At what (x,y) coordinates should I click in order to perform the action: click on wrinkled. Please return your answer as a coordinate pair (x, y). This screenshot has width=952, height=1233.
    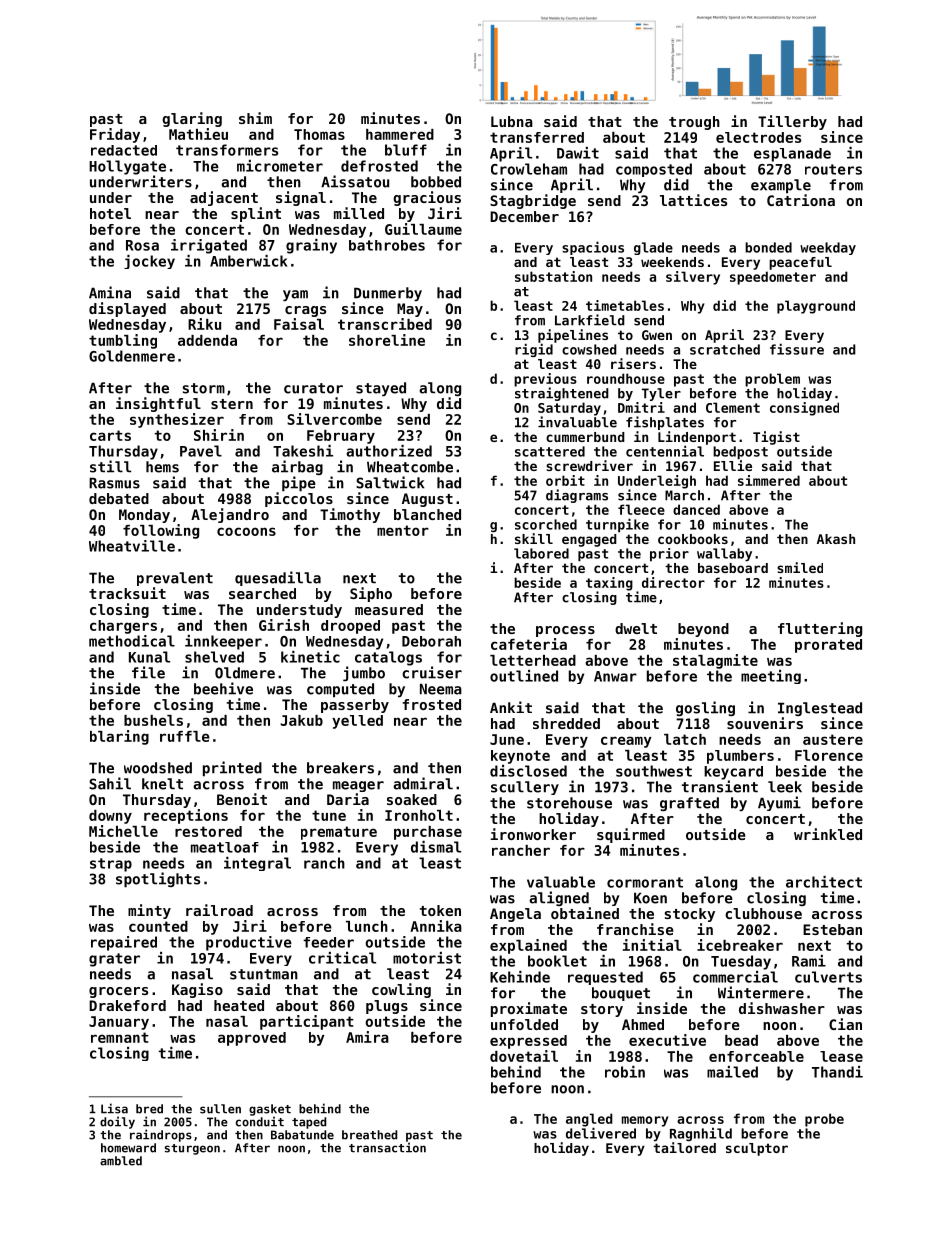
    Looking at the image, I should click on (828, 834).
